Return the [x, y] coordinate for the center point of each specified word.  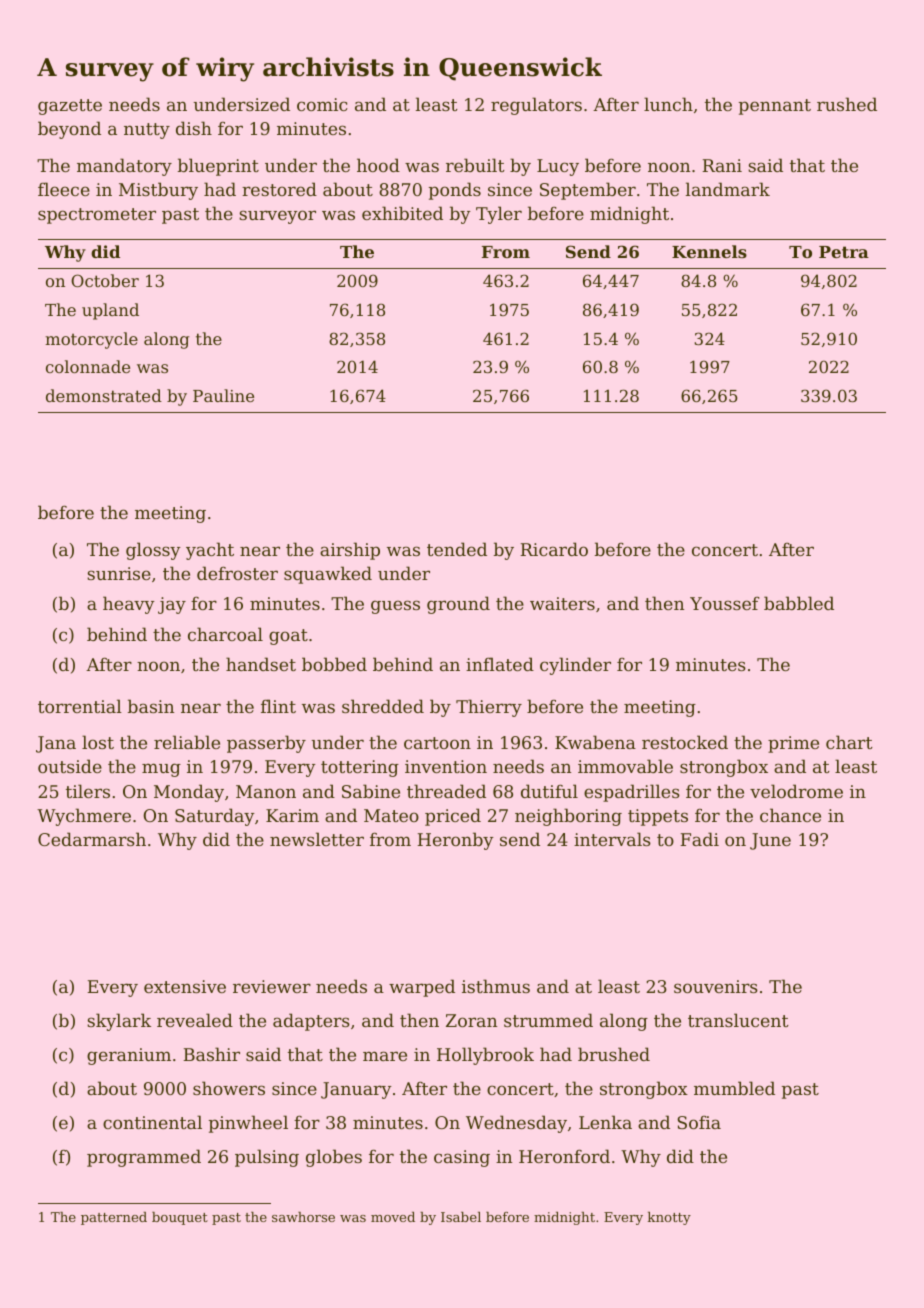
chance [790, 815]
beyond [69, 130]
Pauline [223, 395]
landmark [728, 189]
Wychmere [84, 817]
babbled [799, 603]
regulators [536, 106]
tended [457, 549]
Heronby [455, 841]
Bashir [211, 1054]
